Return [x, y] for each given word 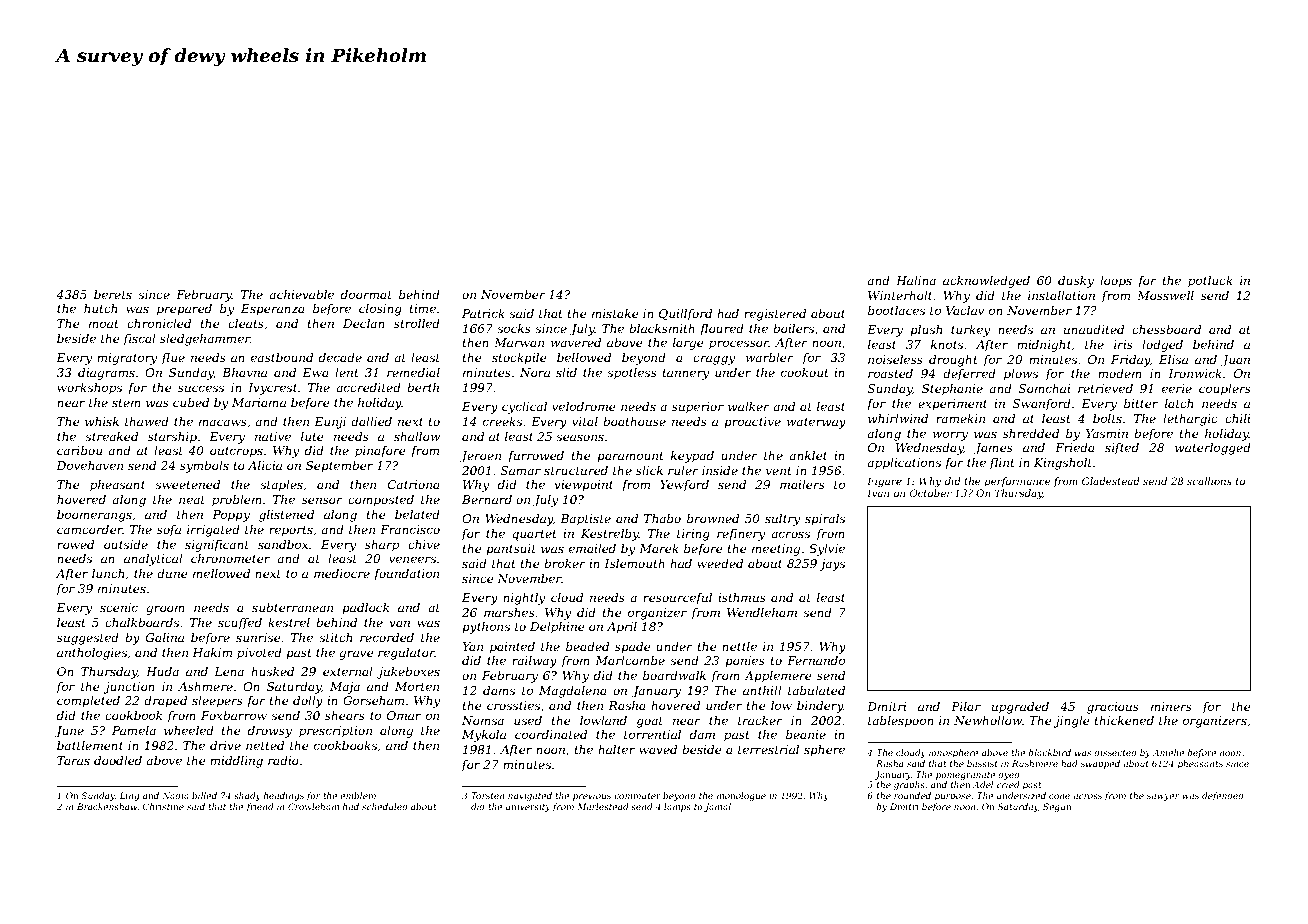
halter [616, 749]
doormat [366, 294]
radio [283, 760]
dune [172, 573]
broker [565, 563]
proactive [752, 423]
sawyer [1163, 797]
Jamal [717, 807]
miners [1171, 706]
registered [775, 315]
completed [88, 702]
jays [832, 565]
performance [1017, 482]
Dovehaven [89, 465]
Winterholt [900, 295]
